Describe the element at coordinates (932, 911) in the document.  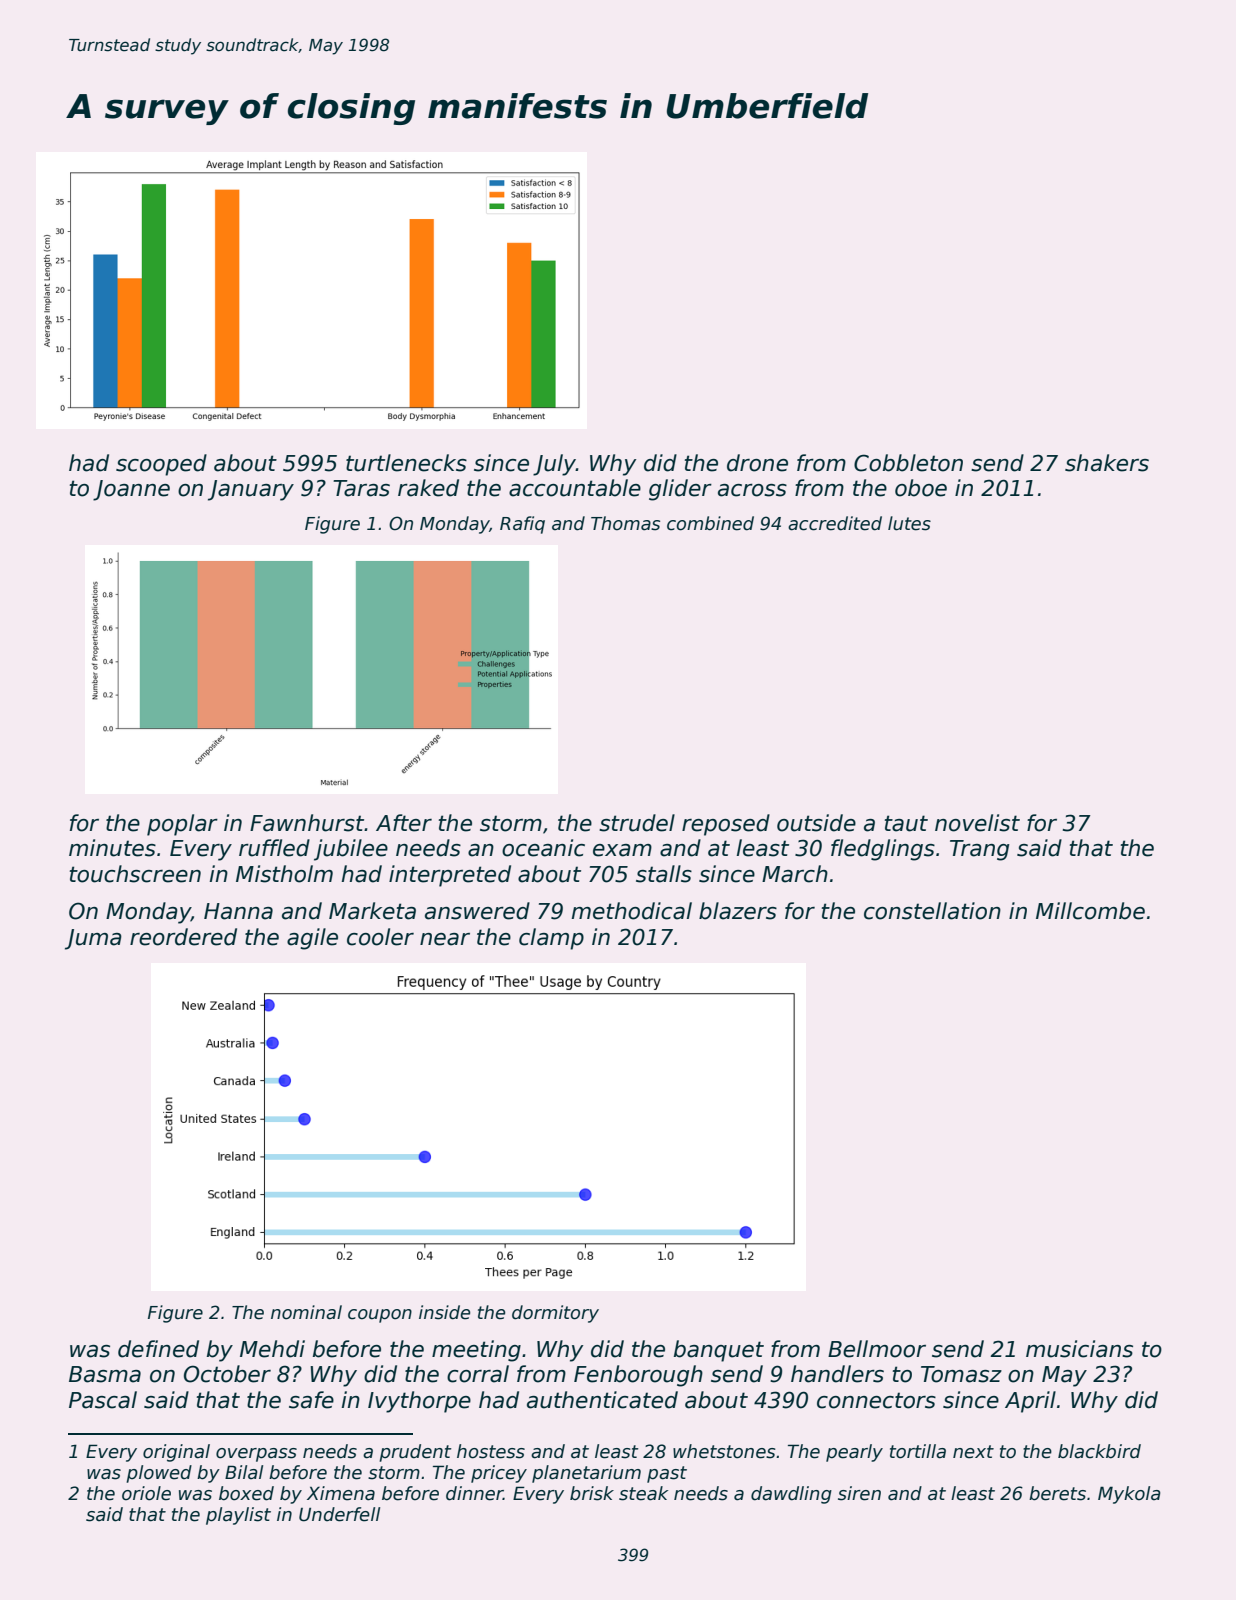
I see `constellation` at that location.
